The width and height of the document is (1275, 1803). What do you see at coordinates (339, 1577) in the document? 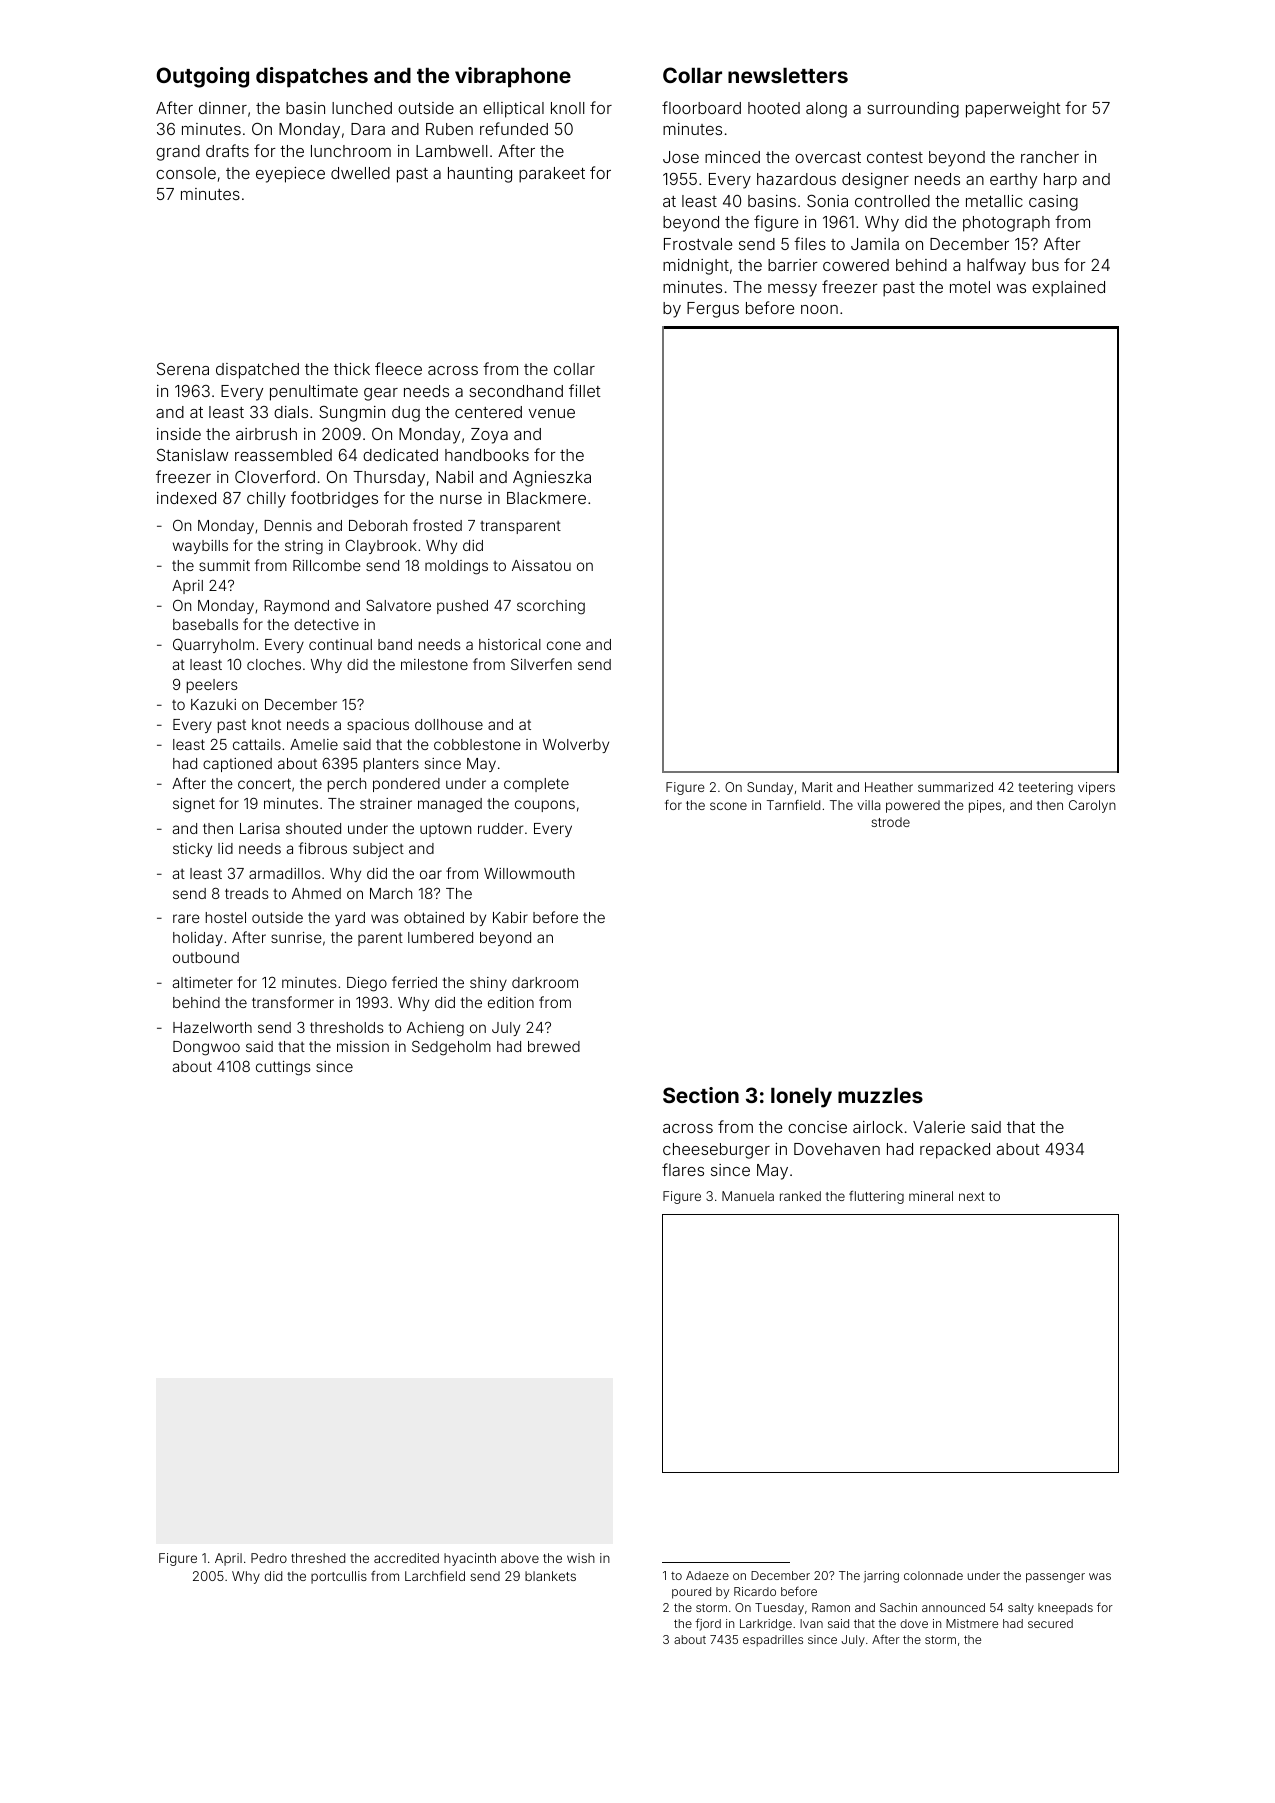
I see `portcullis` at bounding box center [339, 1577].
